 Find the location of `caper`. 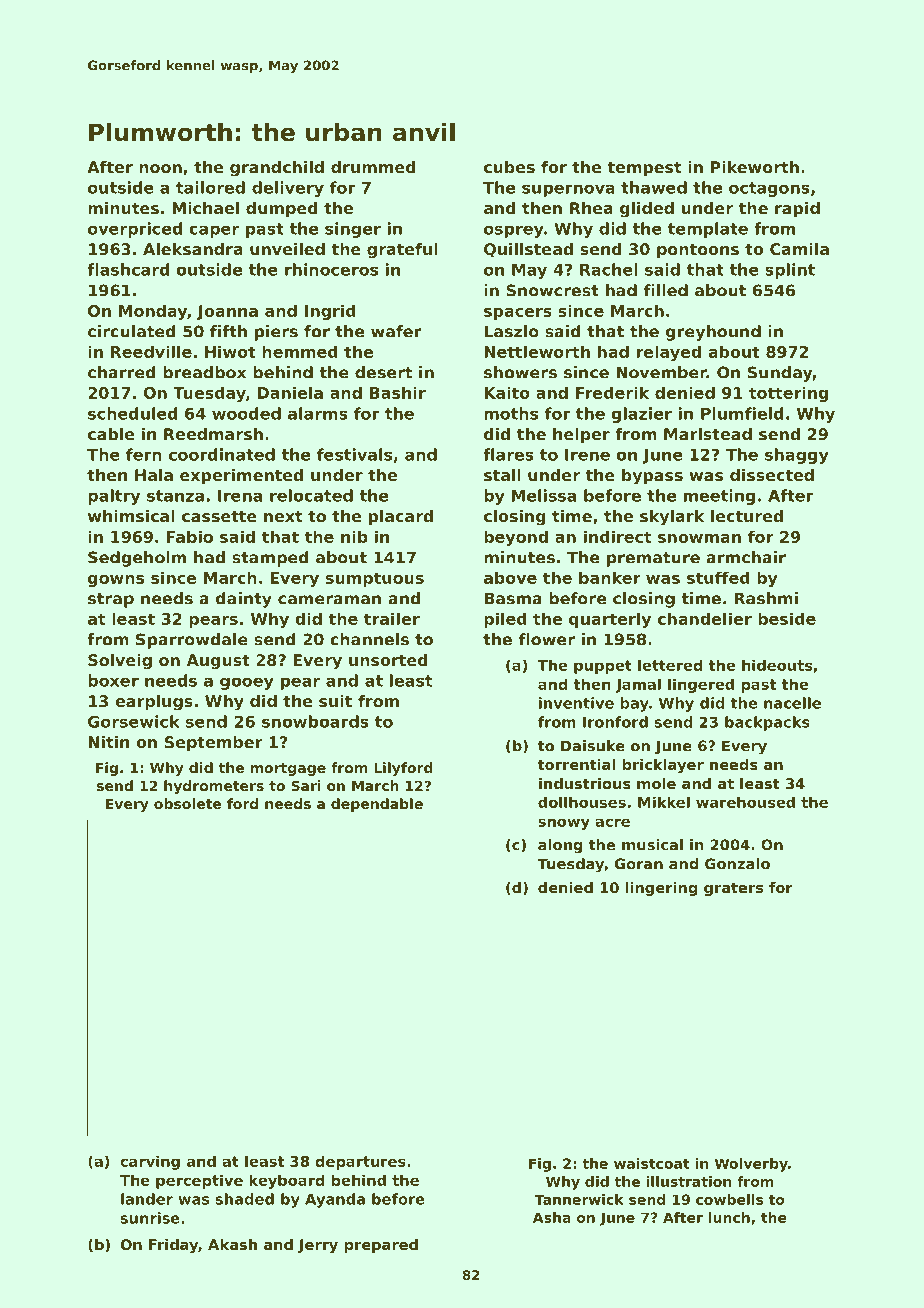

caper is located at coordinates (214, 231).
